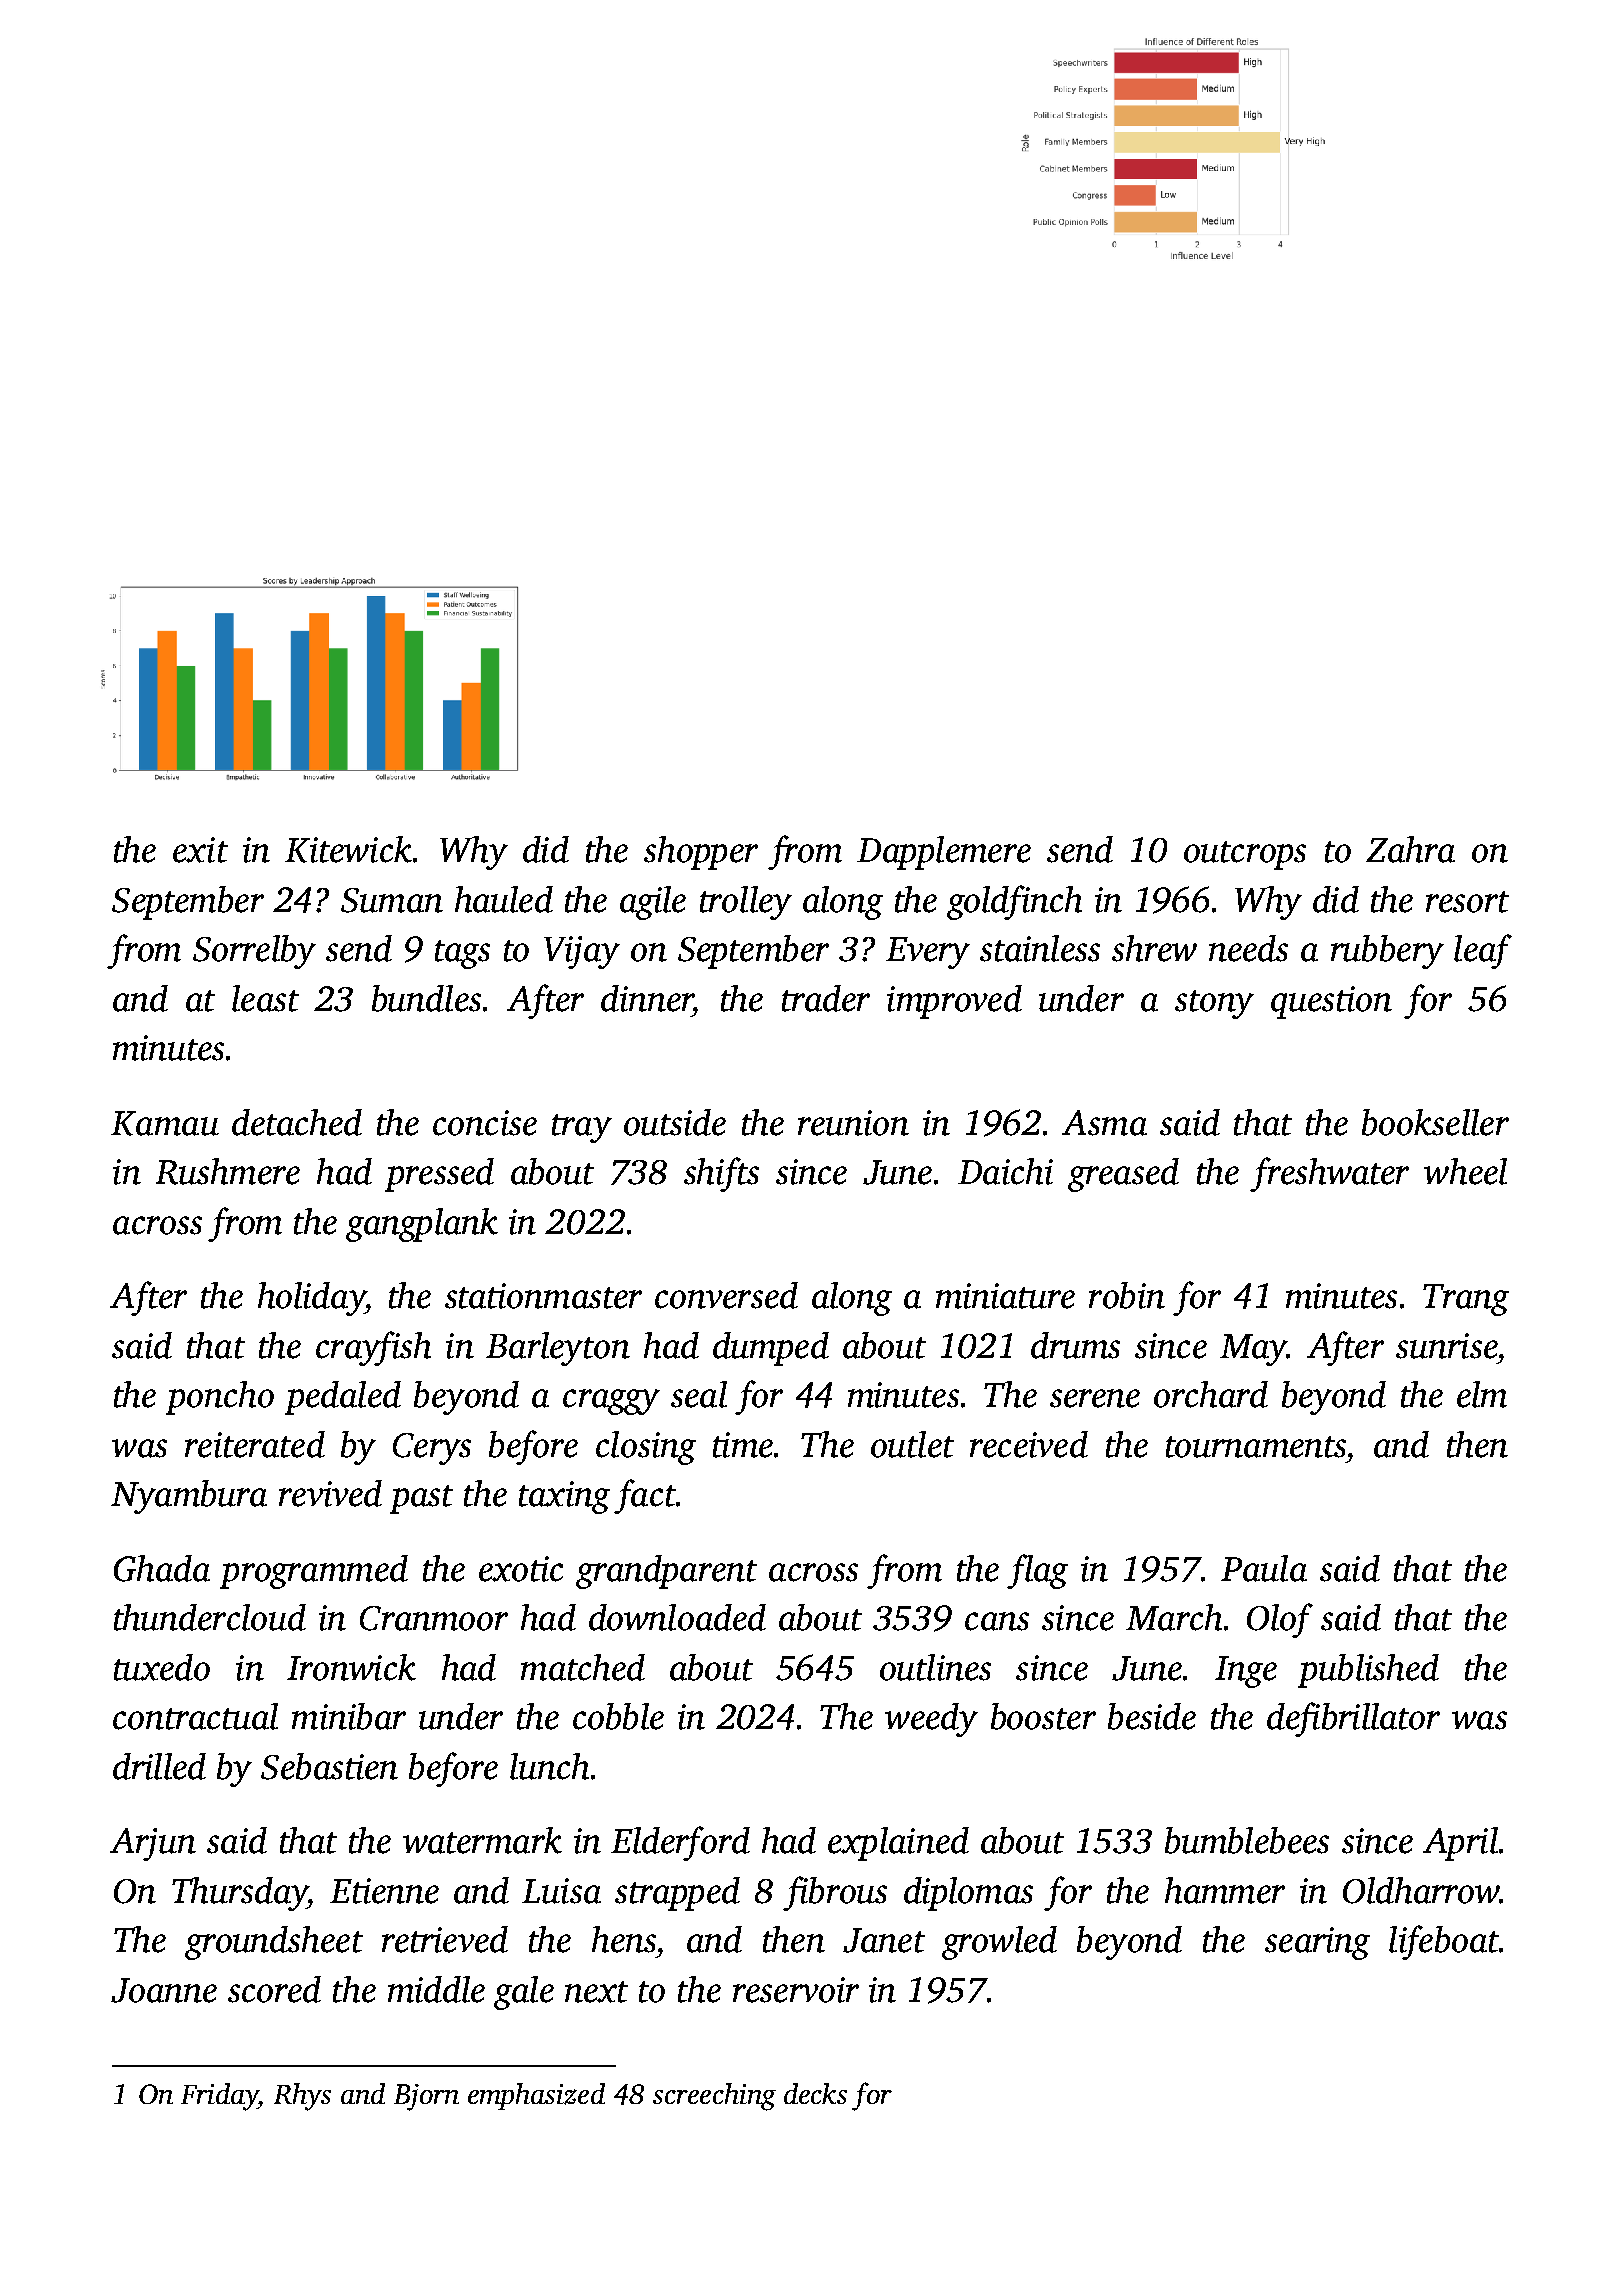 The width and height of the screenshot is (1620, 2292). What do you see at coordinates (302, 2097) in the screenshot?
I see `Rhys` at bounding box center [302, 2097].
